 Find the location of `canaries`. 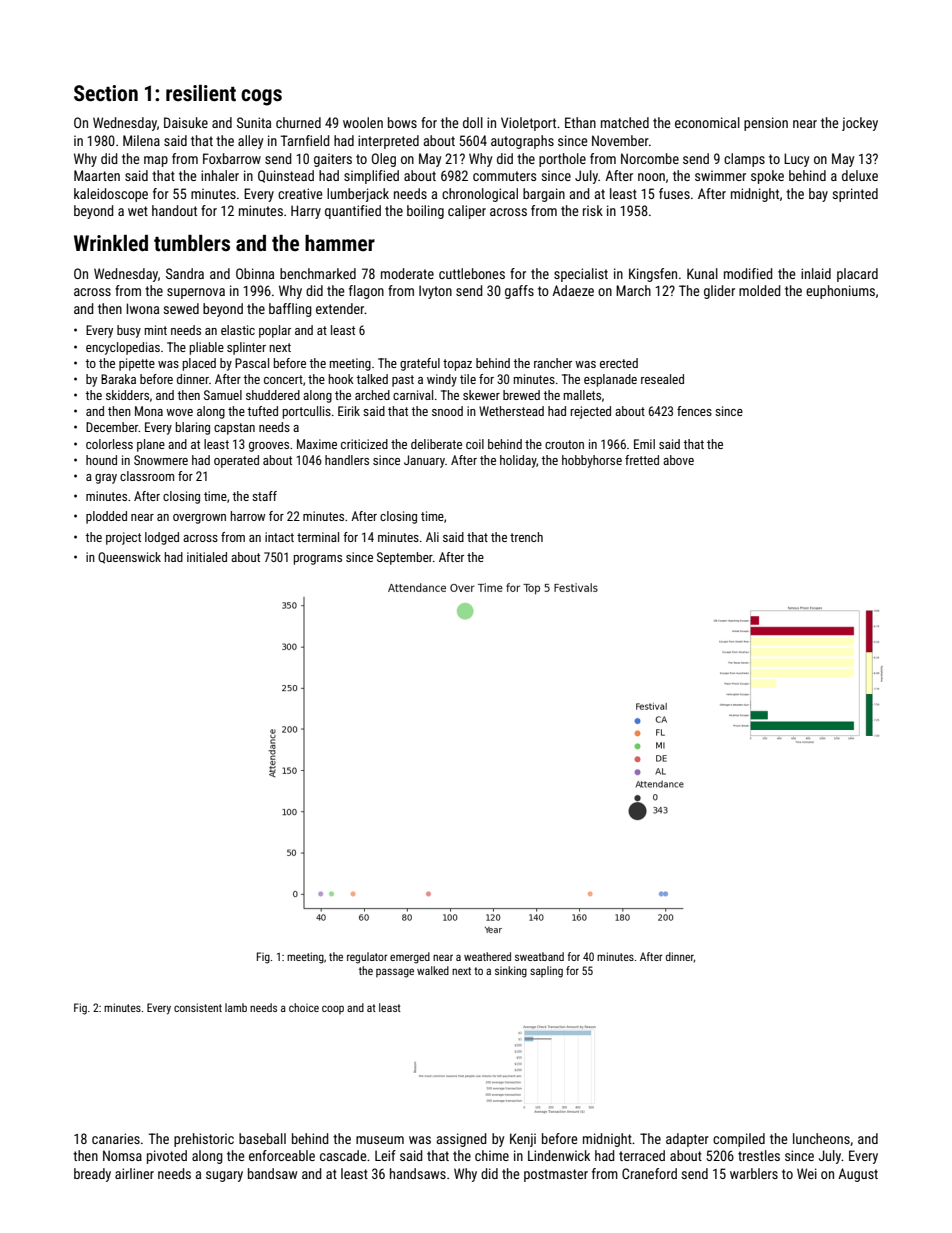

canaries is located at coordinates (116, 1138).
